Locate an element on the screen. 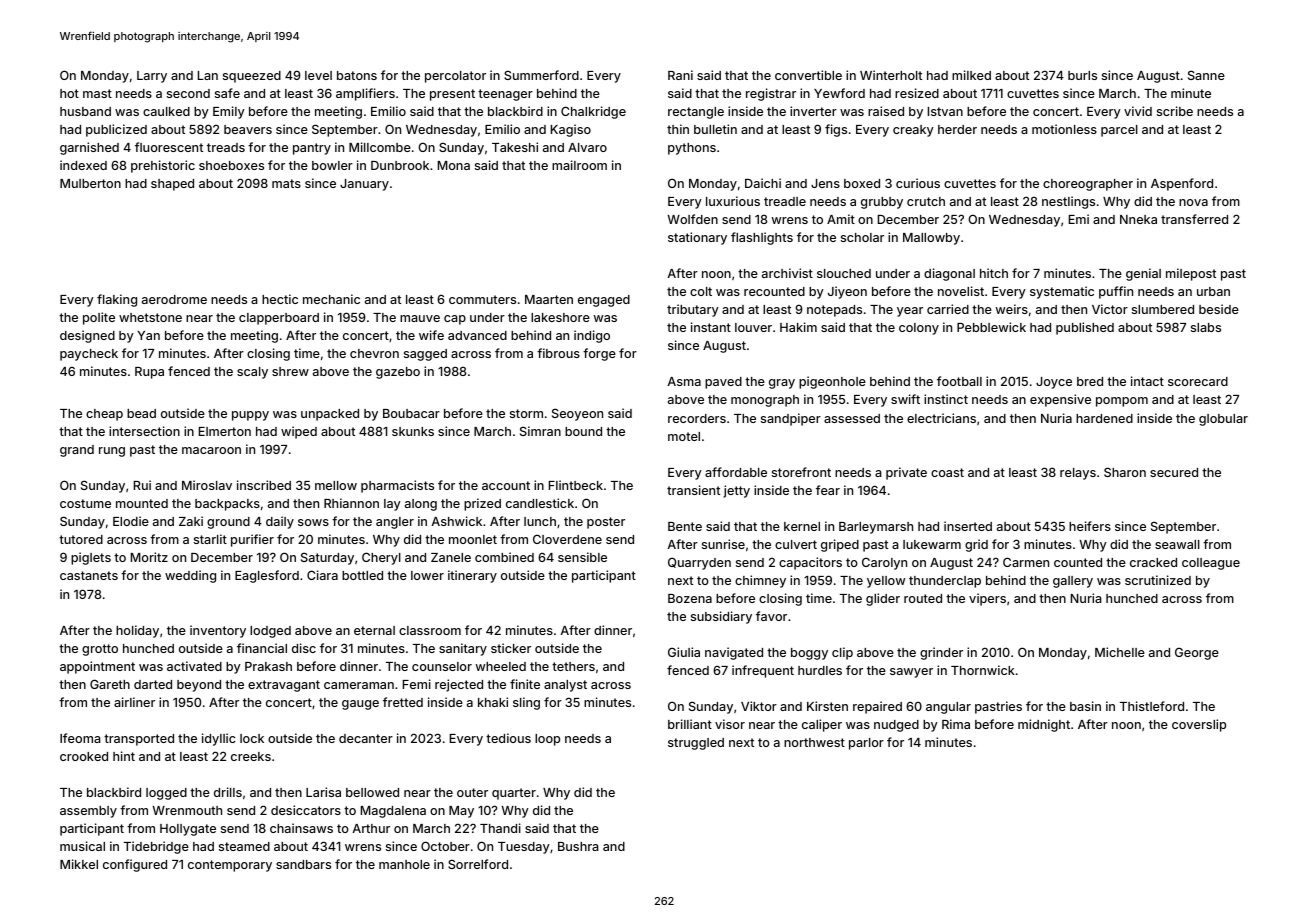 This screenshot has width=1308, height=924. Aspenford is located at coordinates (1182, 184).
